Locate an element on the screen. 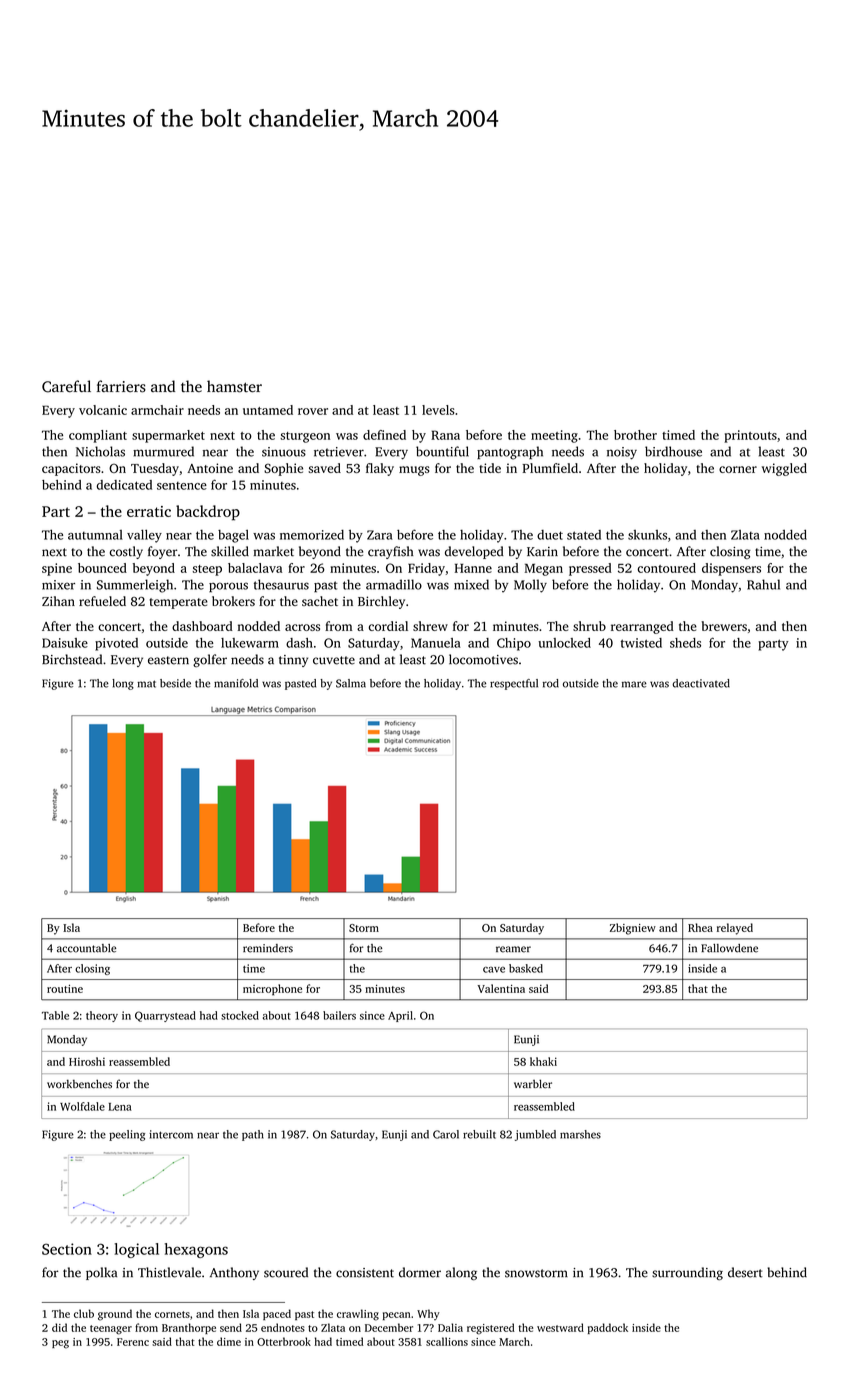  levels is located at coordinates (438, 410).
